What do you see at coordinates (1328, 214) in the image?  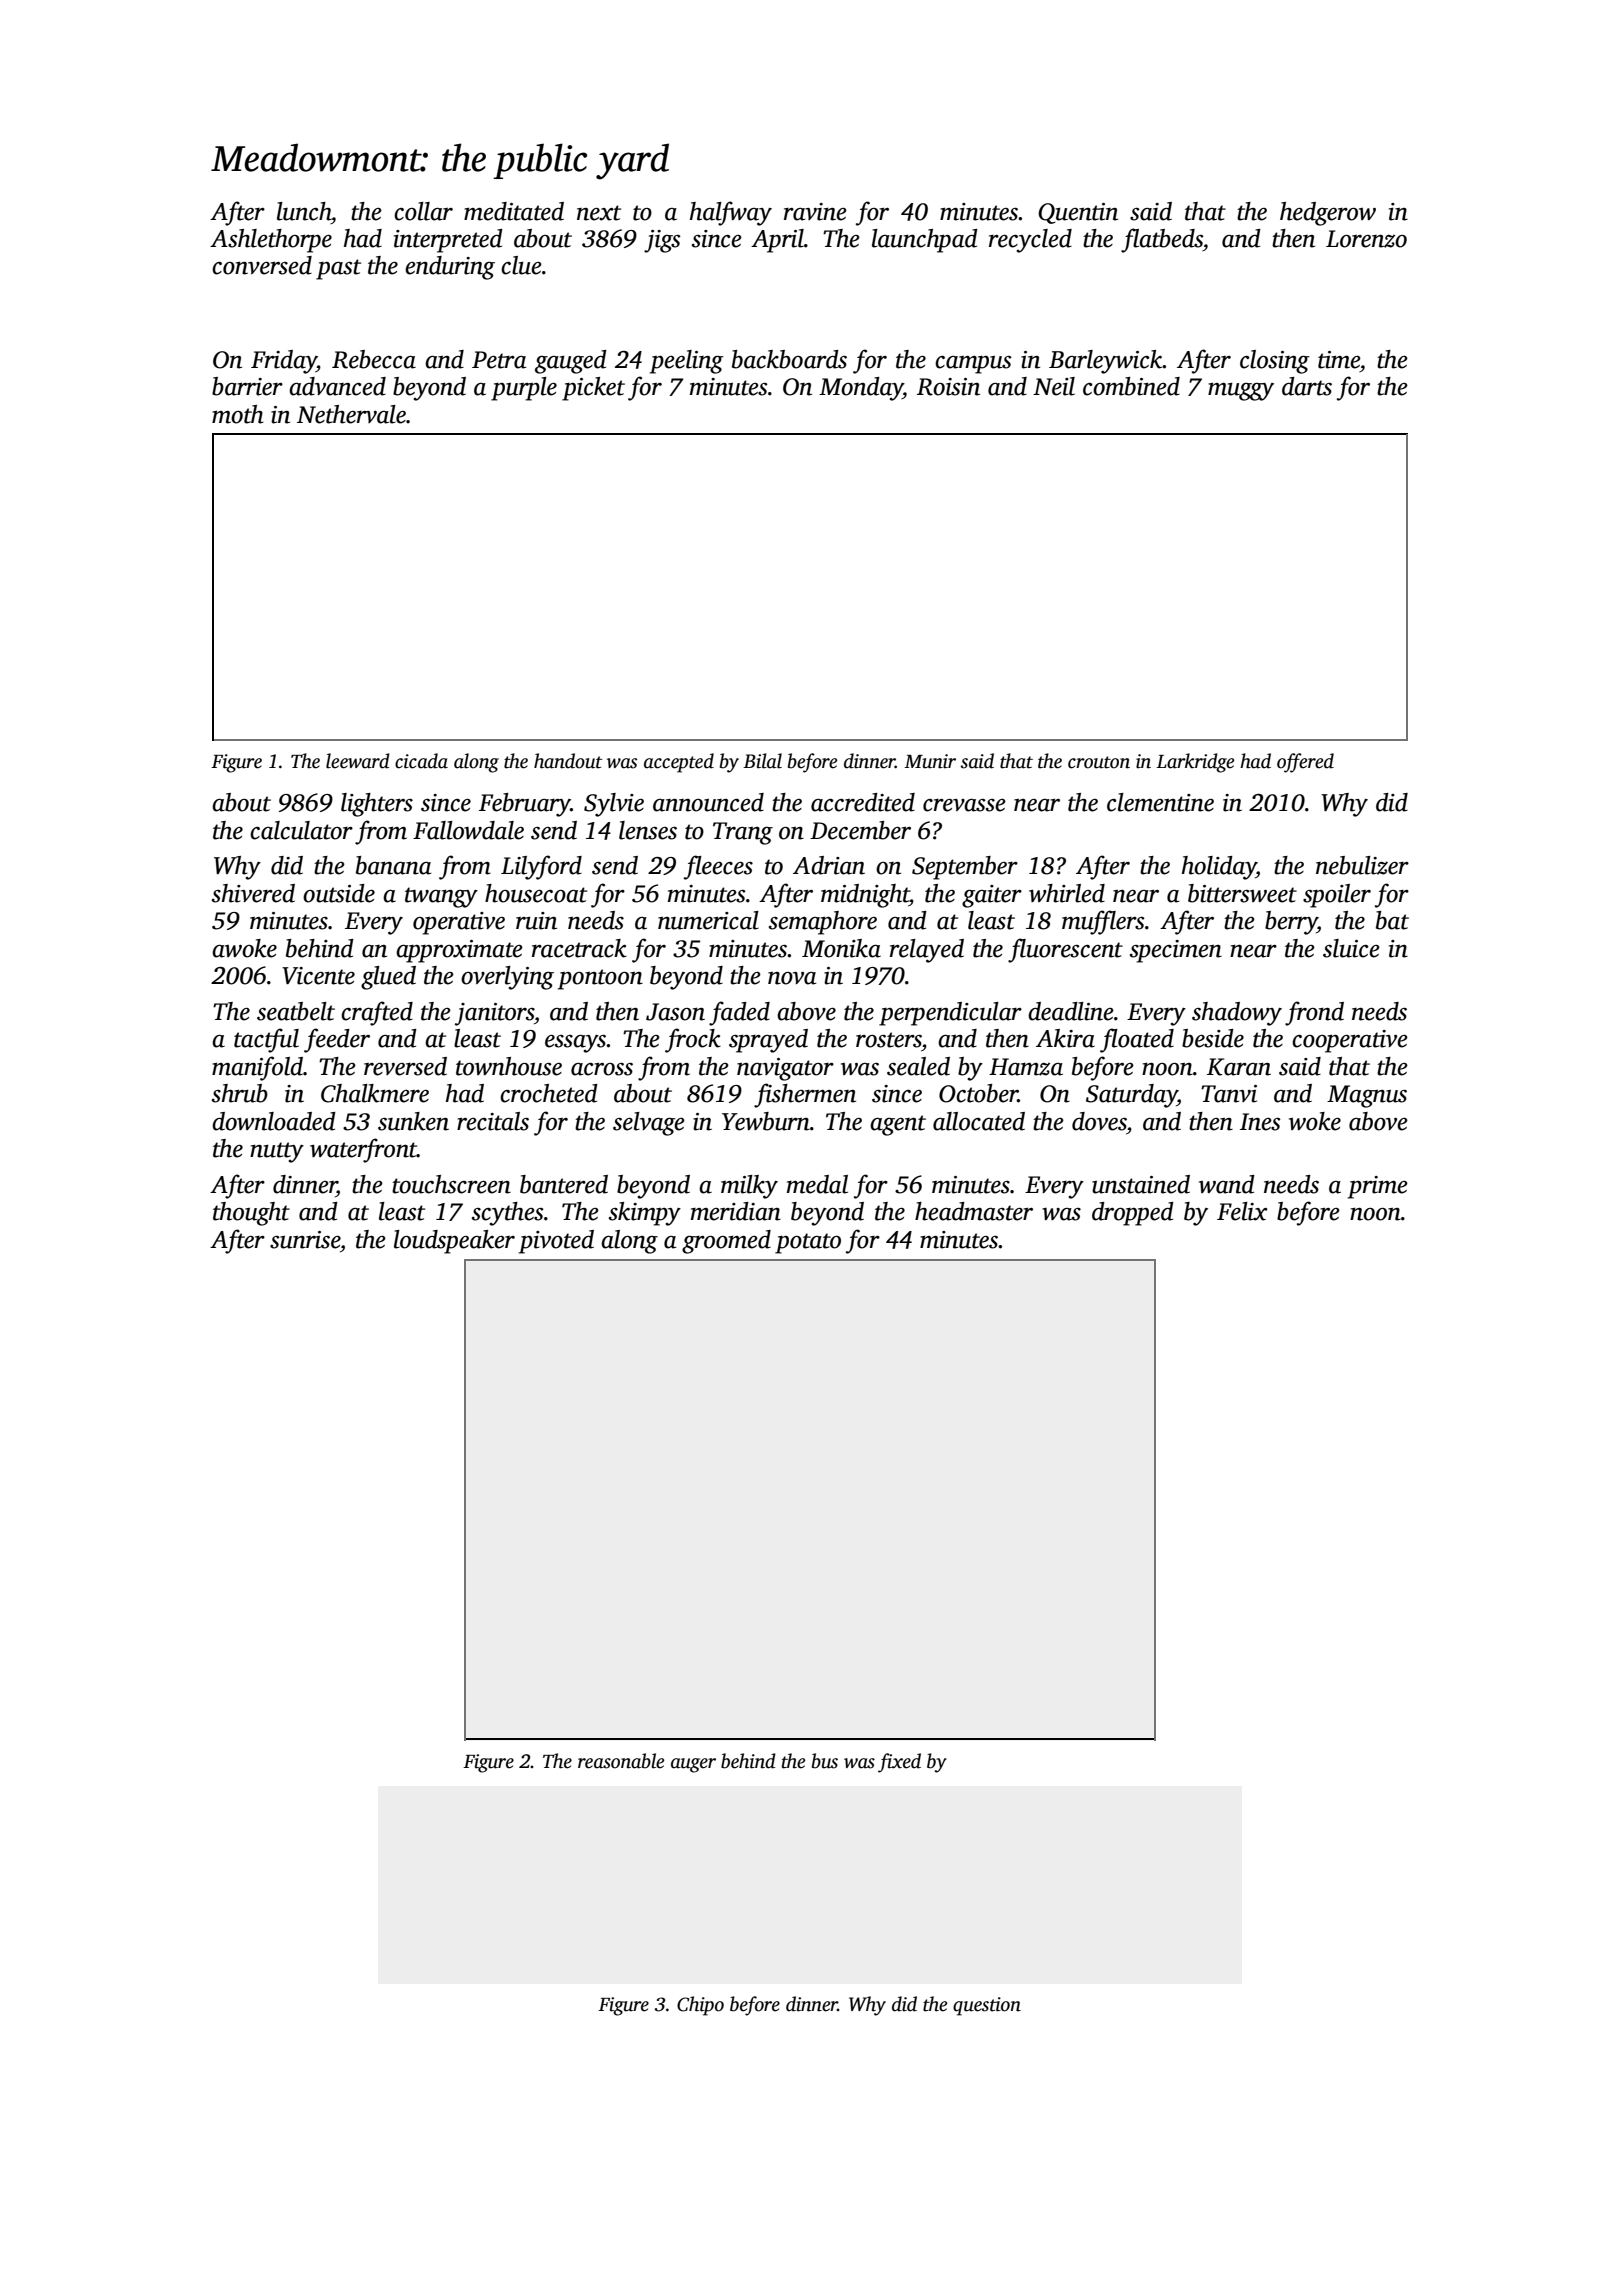 I see `hedgerow` at bounding box center [1328, 214].
